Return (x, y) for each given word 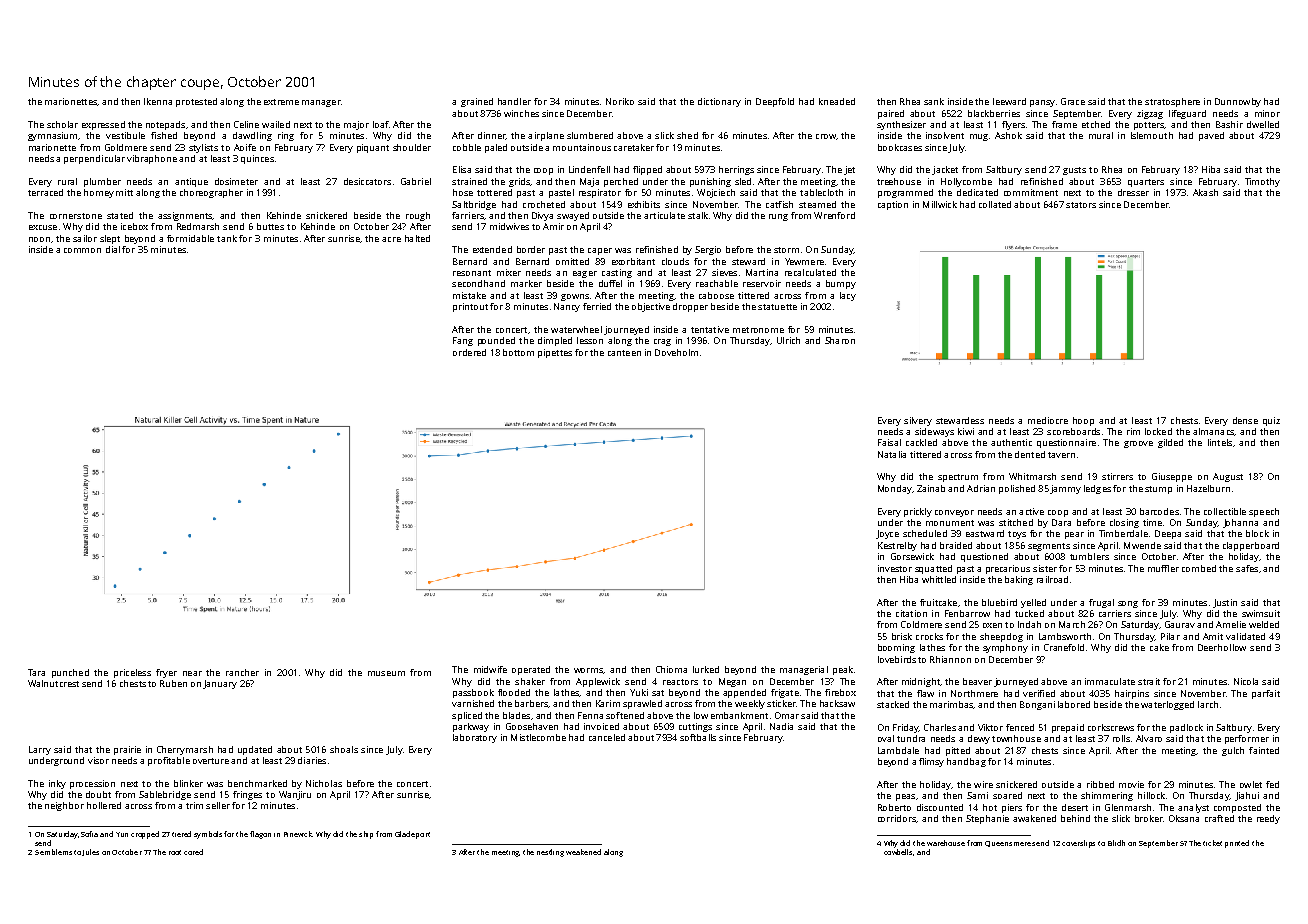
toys (1017, 535)
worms (588, 670)
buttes (270, 226)
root (175, 852)
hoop (1083, 421)
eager (585, 274)
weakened (583, 852)
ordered (469, 352)
